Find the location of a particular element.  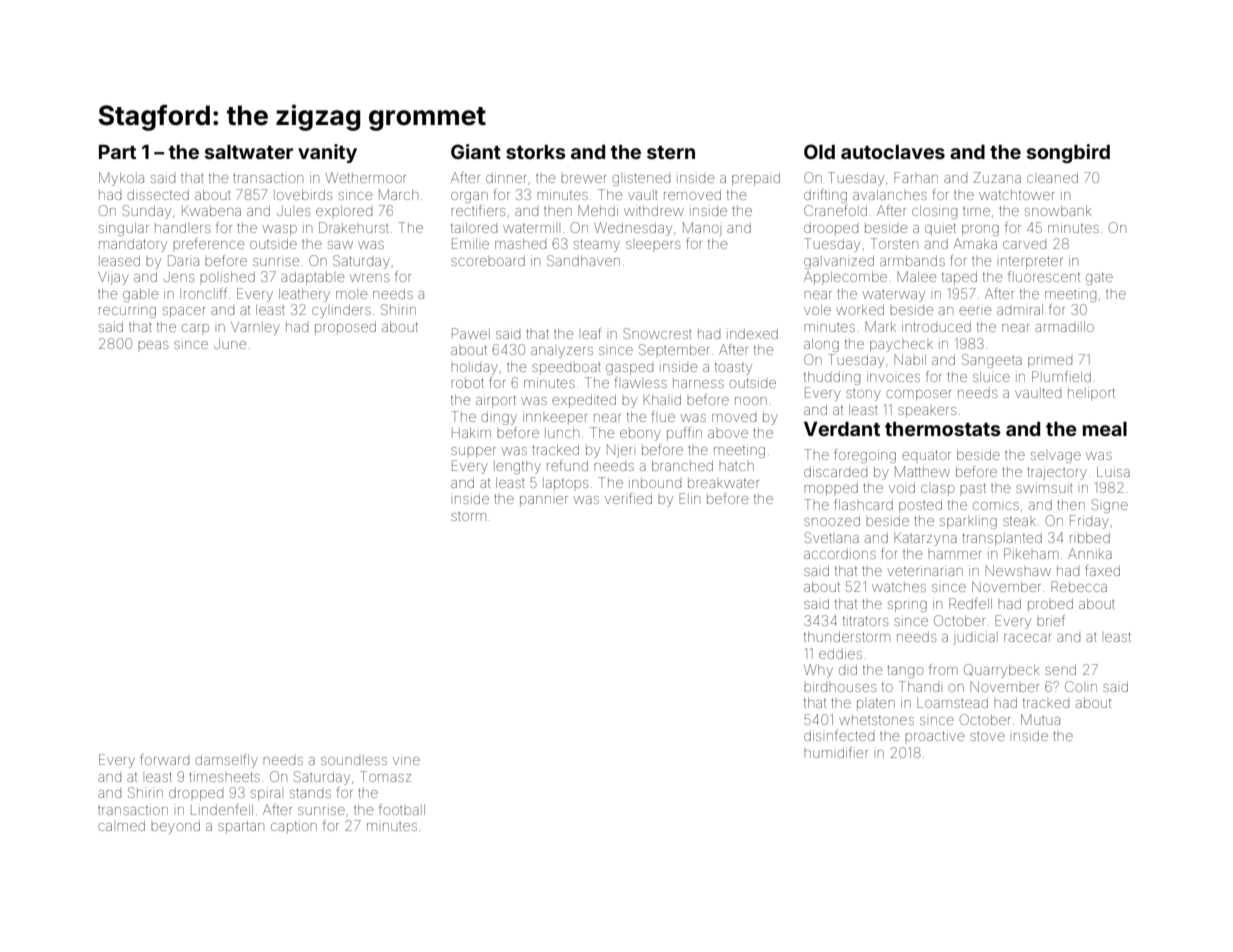

verified is located at coordinates (628, 498).
